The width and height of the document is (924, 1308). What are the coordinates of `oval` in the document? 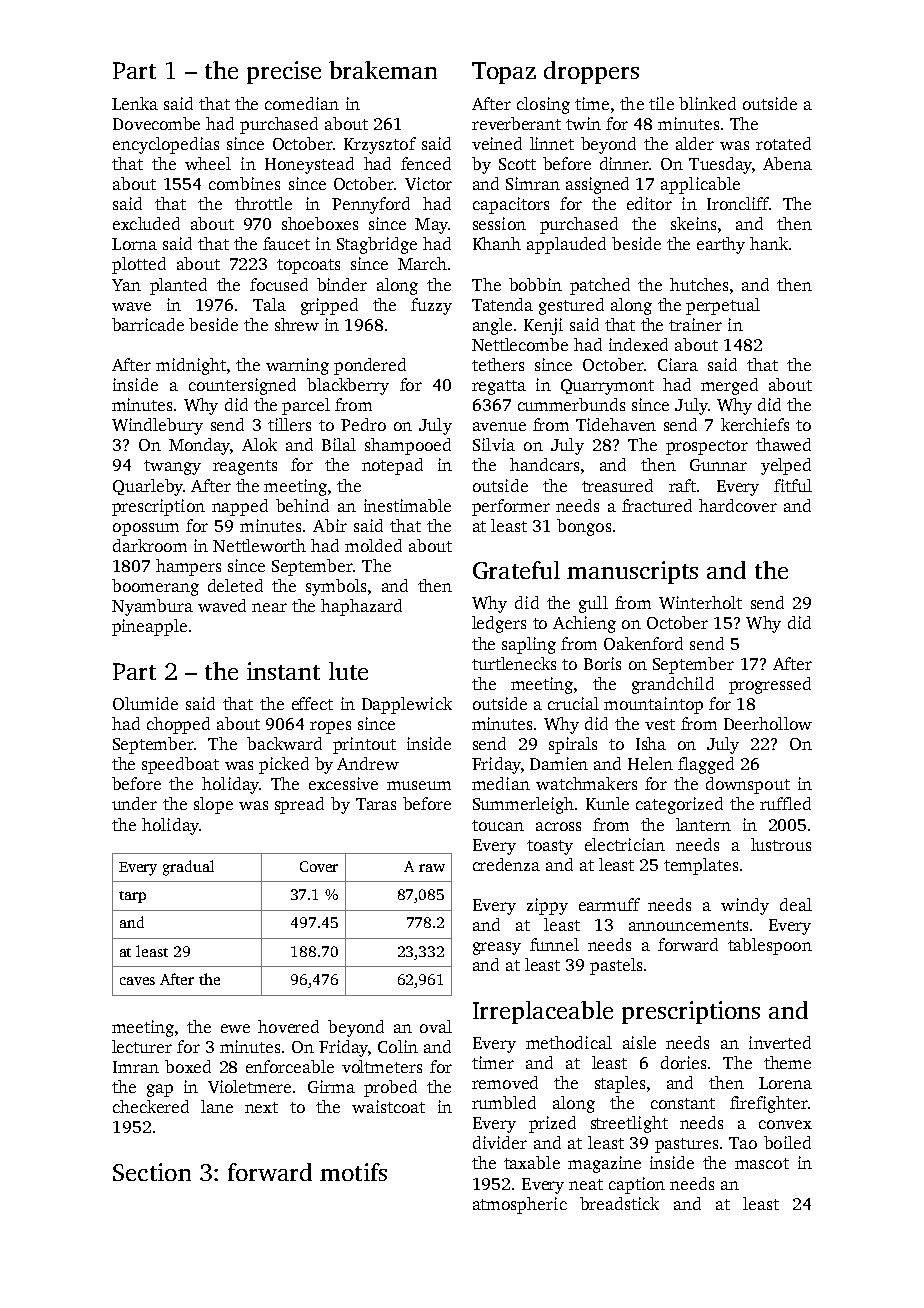 It's located at (436, 1026).
